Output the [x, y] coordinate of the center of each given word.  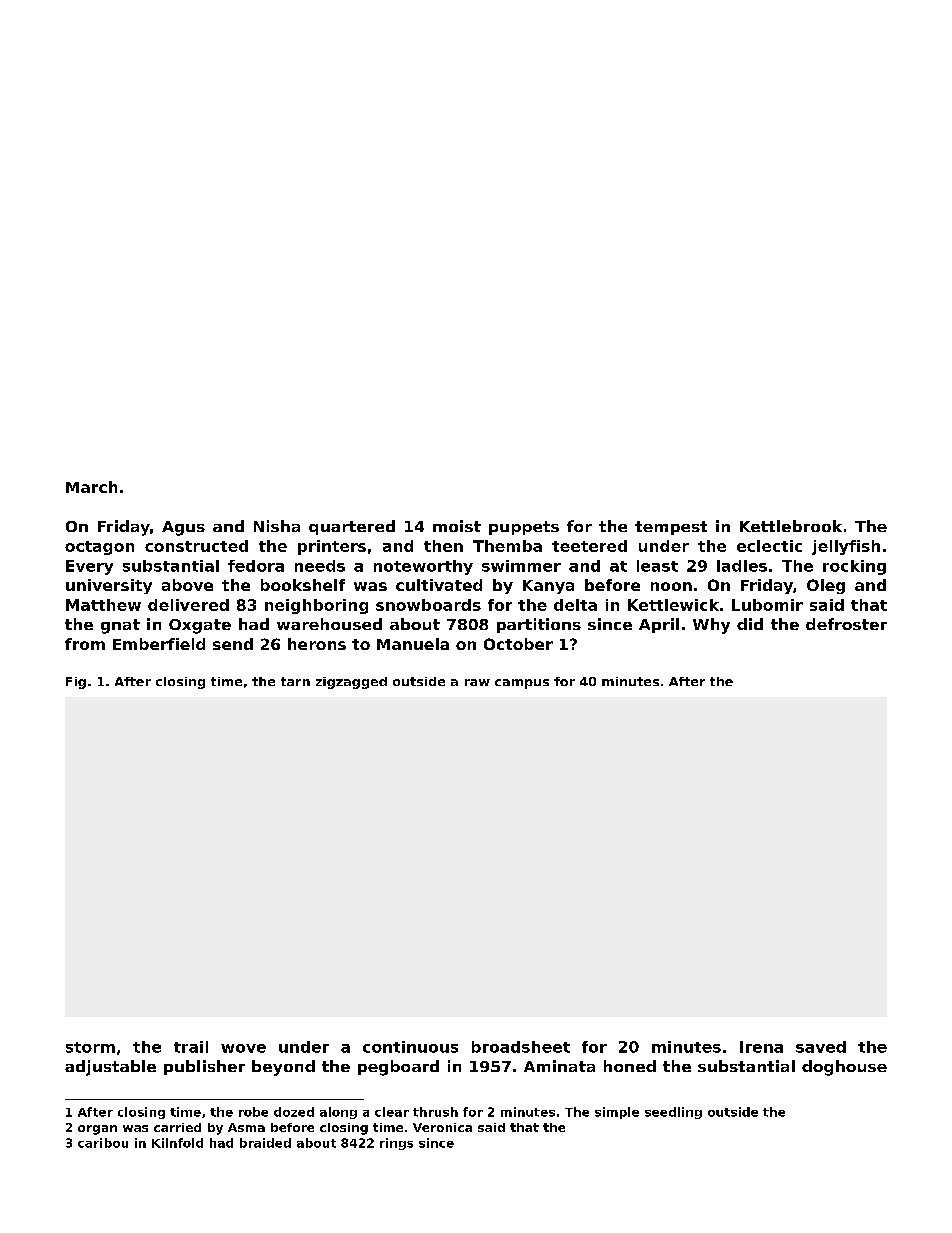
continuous [410, 1047]
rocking [854, 567]
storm [90, 1047]
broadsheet [521, 1047]
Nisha [277, 526]
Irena [761, 1047]
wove [243, 1048]
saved [821, 1047]
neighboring [316, 606]
